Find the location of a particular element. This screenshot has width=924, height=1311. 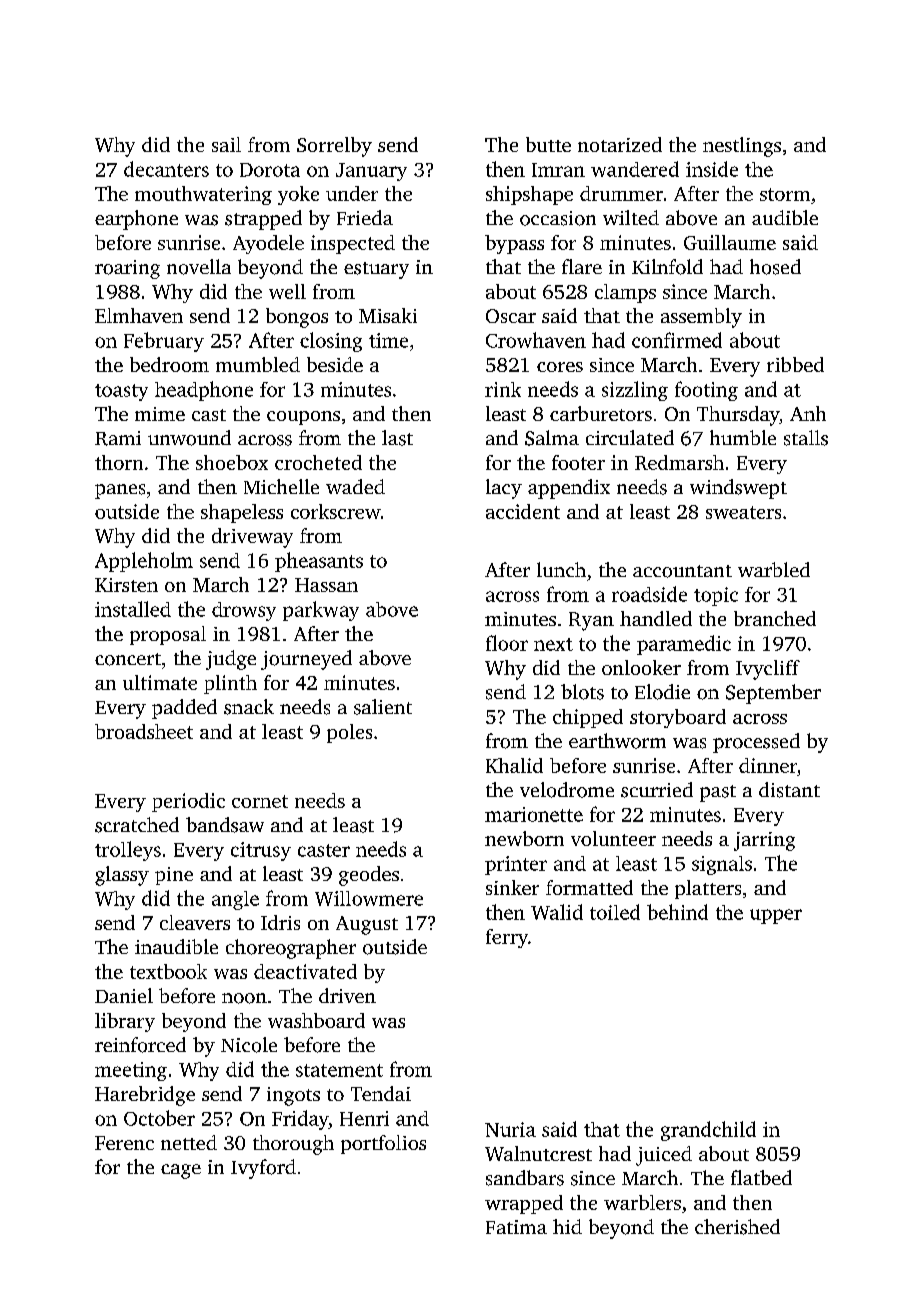

Tendai is located at coordinates (381, 1093).
